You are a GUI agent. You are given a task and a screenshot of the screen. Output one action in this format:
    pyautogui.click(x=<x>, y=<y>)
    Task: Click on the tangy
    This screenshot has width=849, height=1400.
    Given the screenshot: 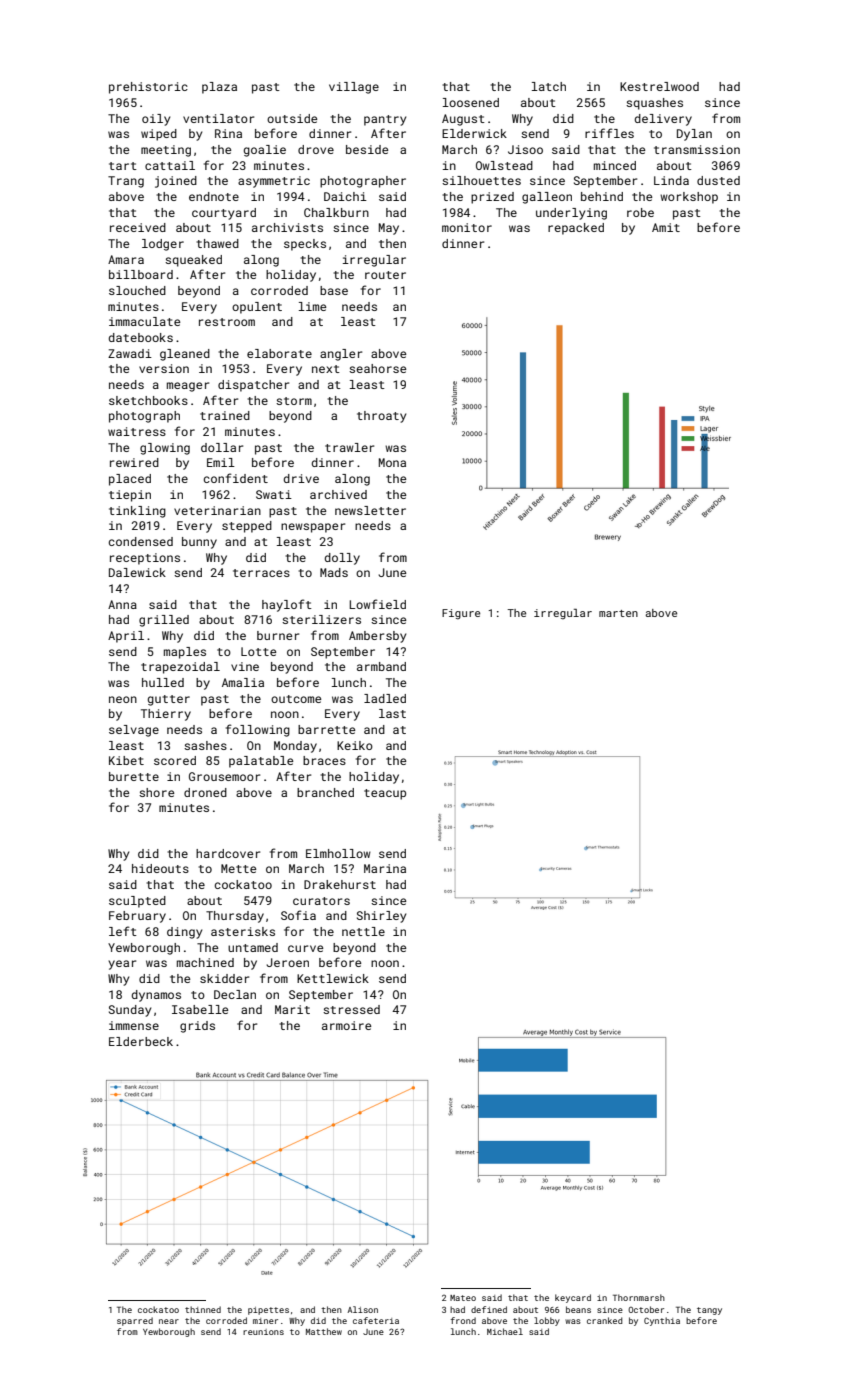 What is the action you would take?
    pyautogui.click(x=709, y=1311)
